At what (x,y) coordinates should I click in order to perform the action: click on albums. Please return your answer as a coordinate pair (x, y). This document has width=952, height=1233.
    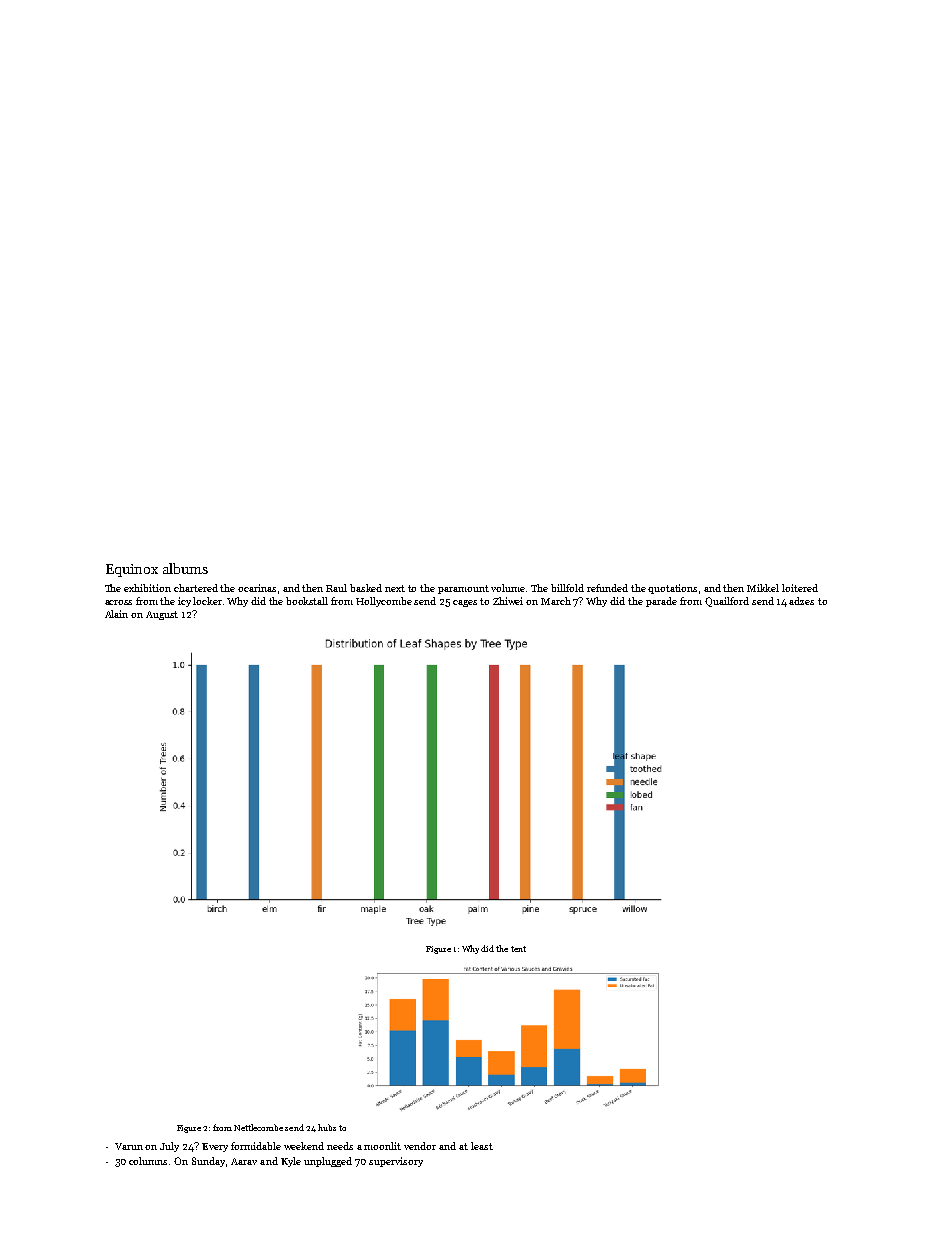
    Looking at the image, I should click on (185, 568).
